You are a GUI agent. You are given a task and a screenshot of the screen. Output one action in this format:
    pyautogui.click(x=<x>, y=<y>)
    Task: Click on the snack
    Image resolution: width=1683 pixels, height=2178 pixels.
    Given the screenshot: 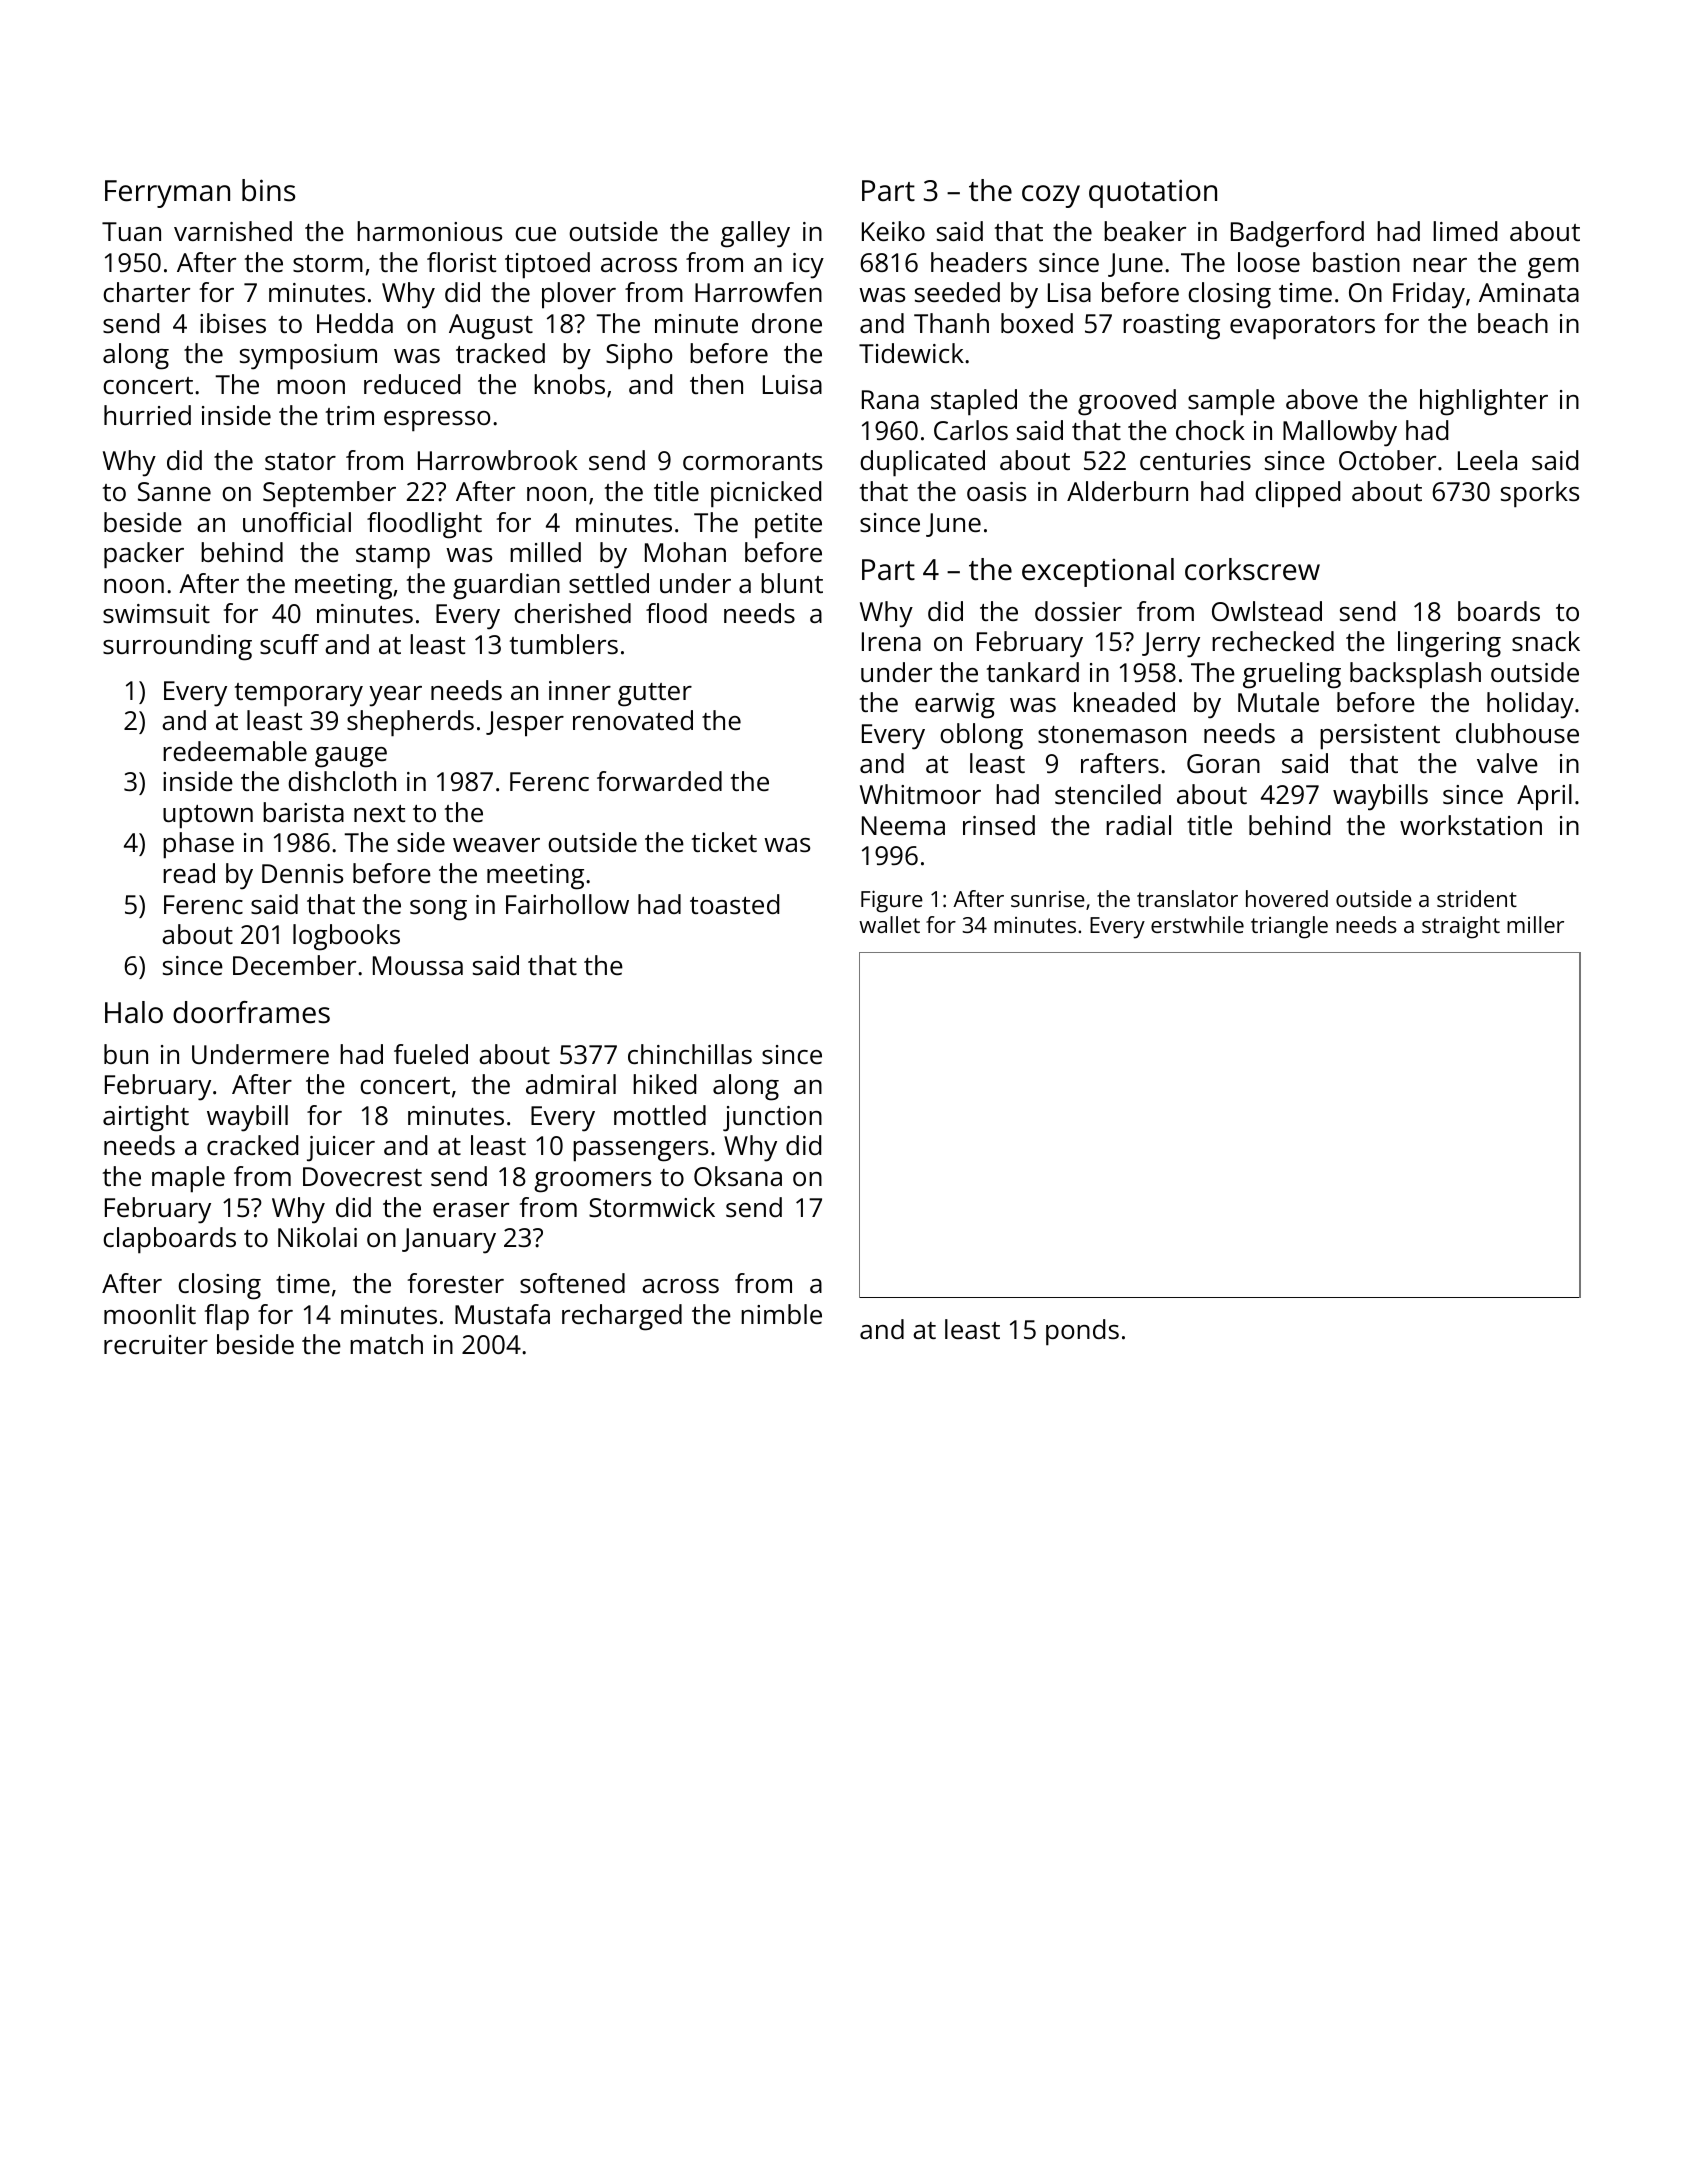 What is the action you would take?
    pyautogui.click(x=1546, y=641)
